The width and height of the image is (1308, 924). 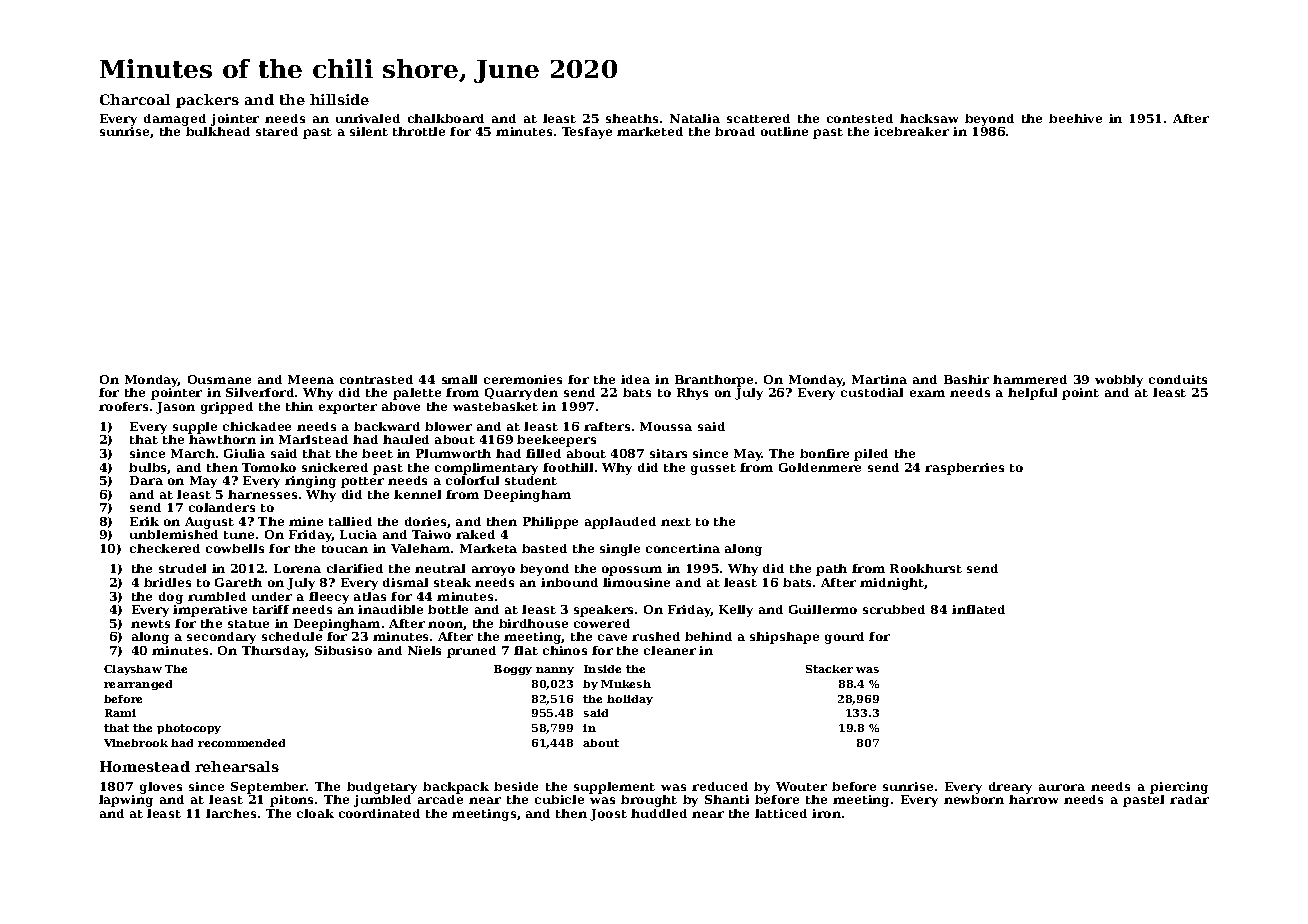 I want to click on Stacker, so click(x=829, y=669).
